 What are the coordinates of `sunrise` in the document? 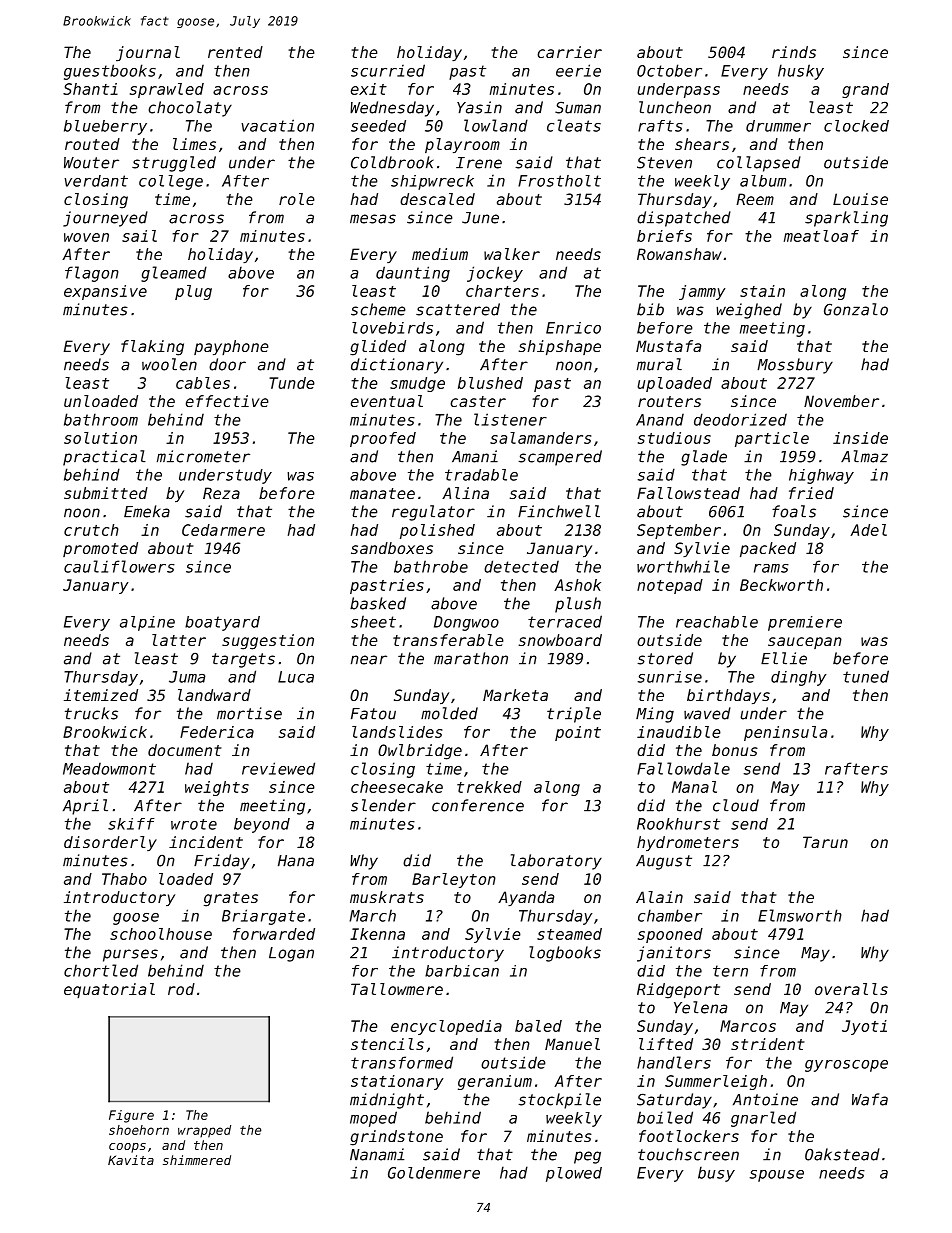 It's located at (670, 677).
